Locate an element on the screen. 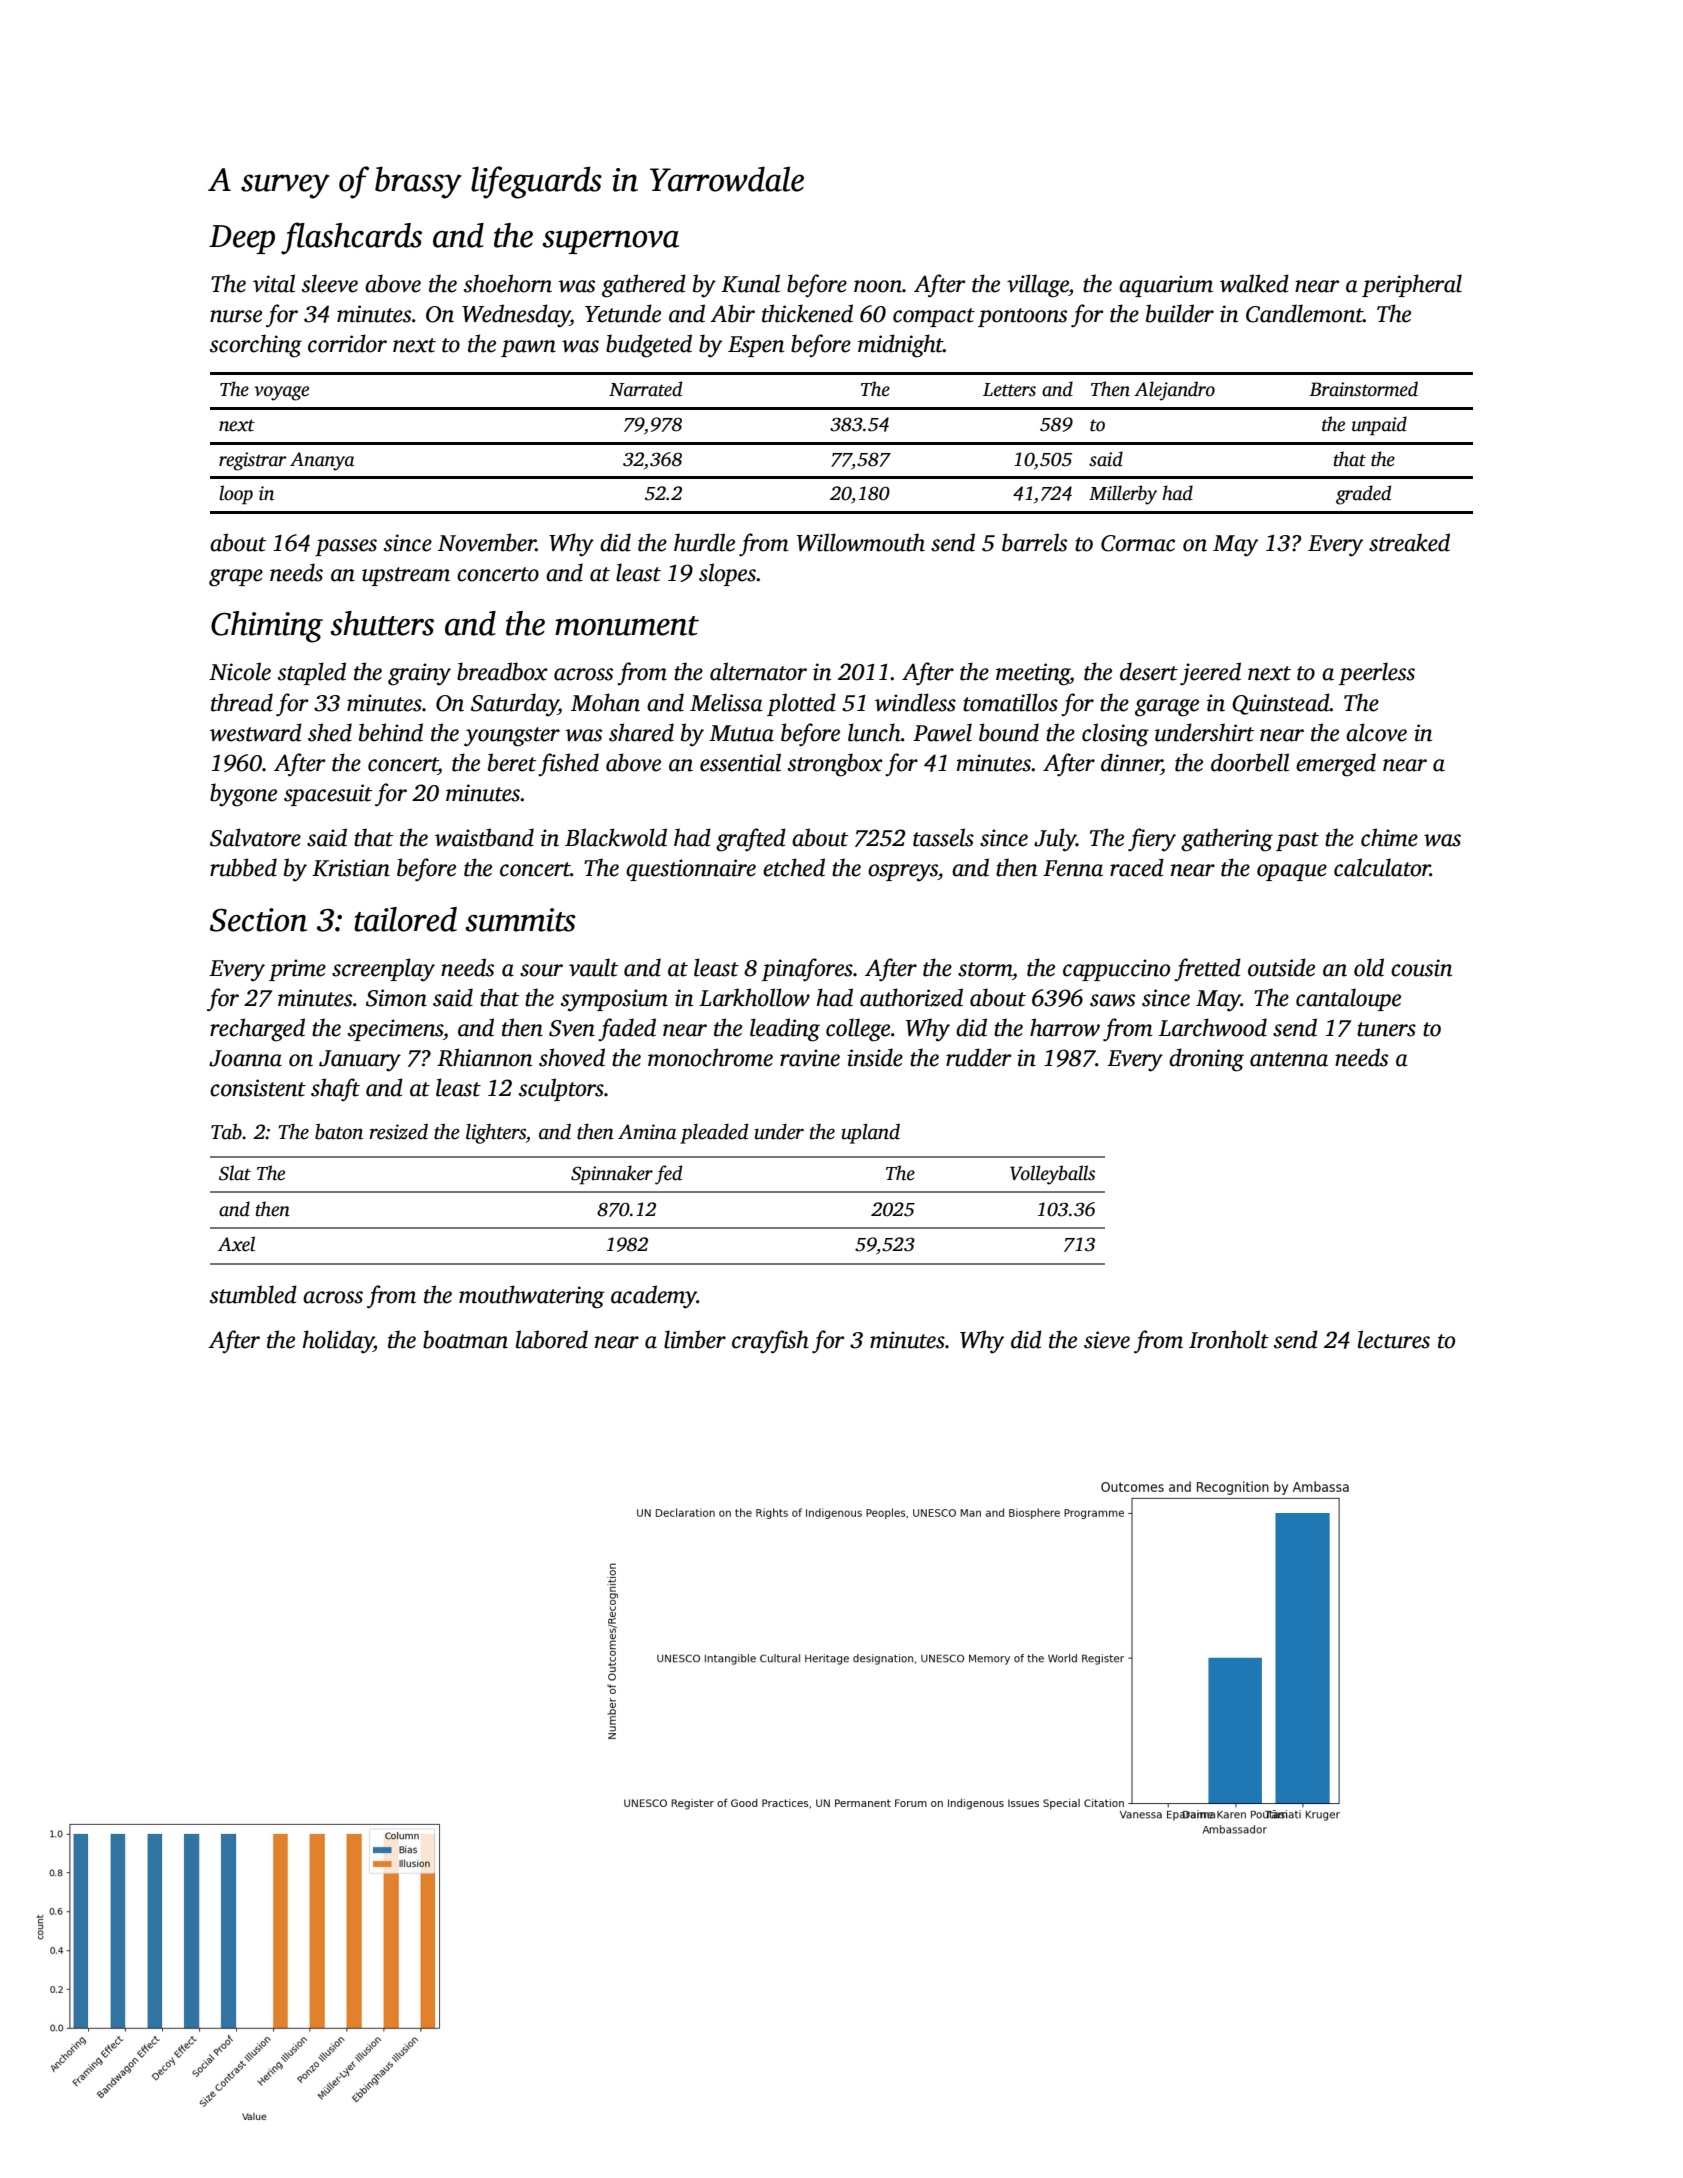 This screenshot has height=2178, width=1683. shoehorn is located at coordinates (508, 283).
